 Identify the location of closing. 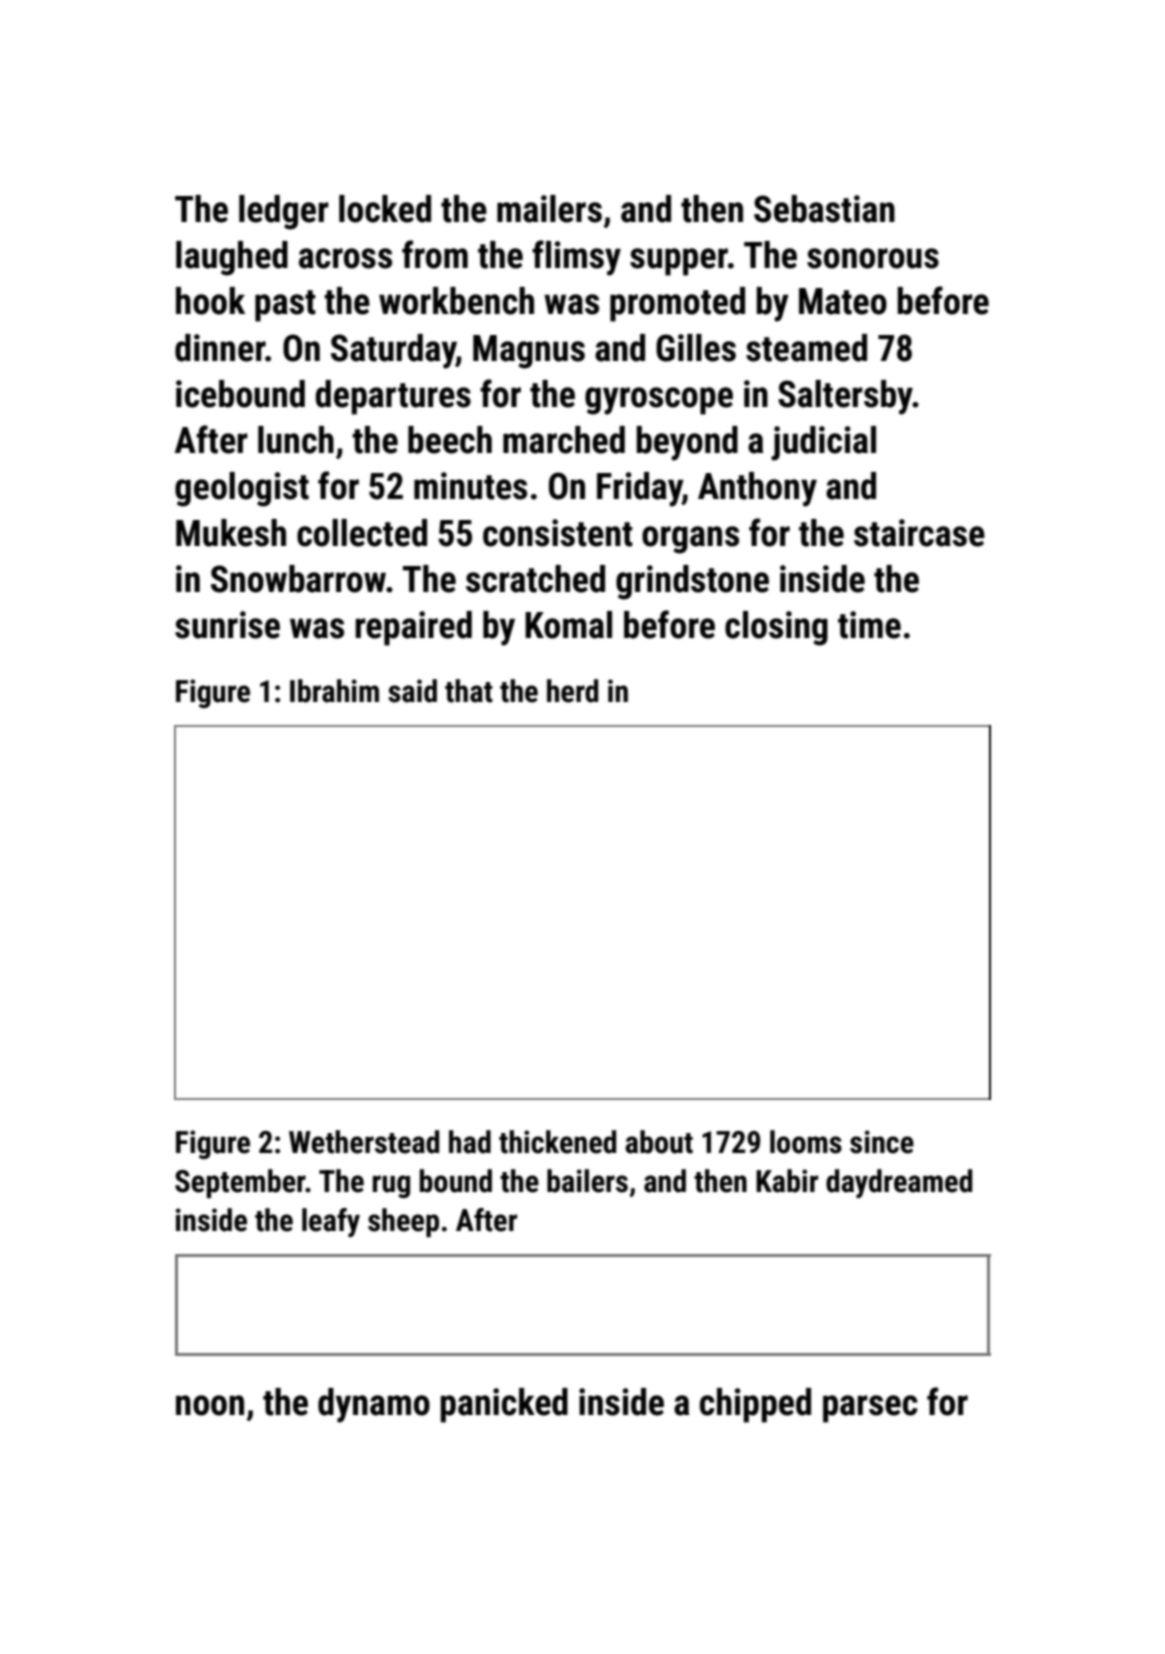
(776, 628).
